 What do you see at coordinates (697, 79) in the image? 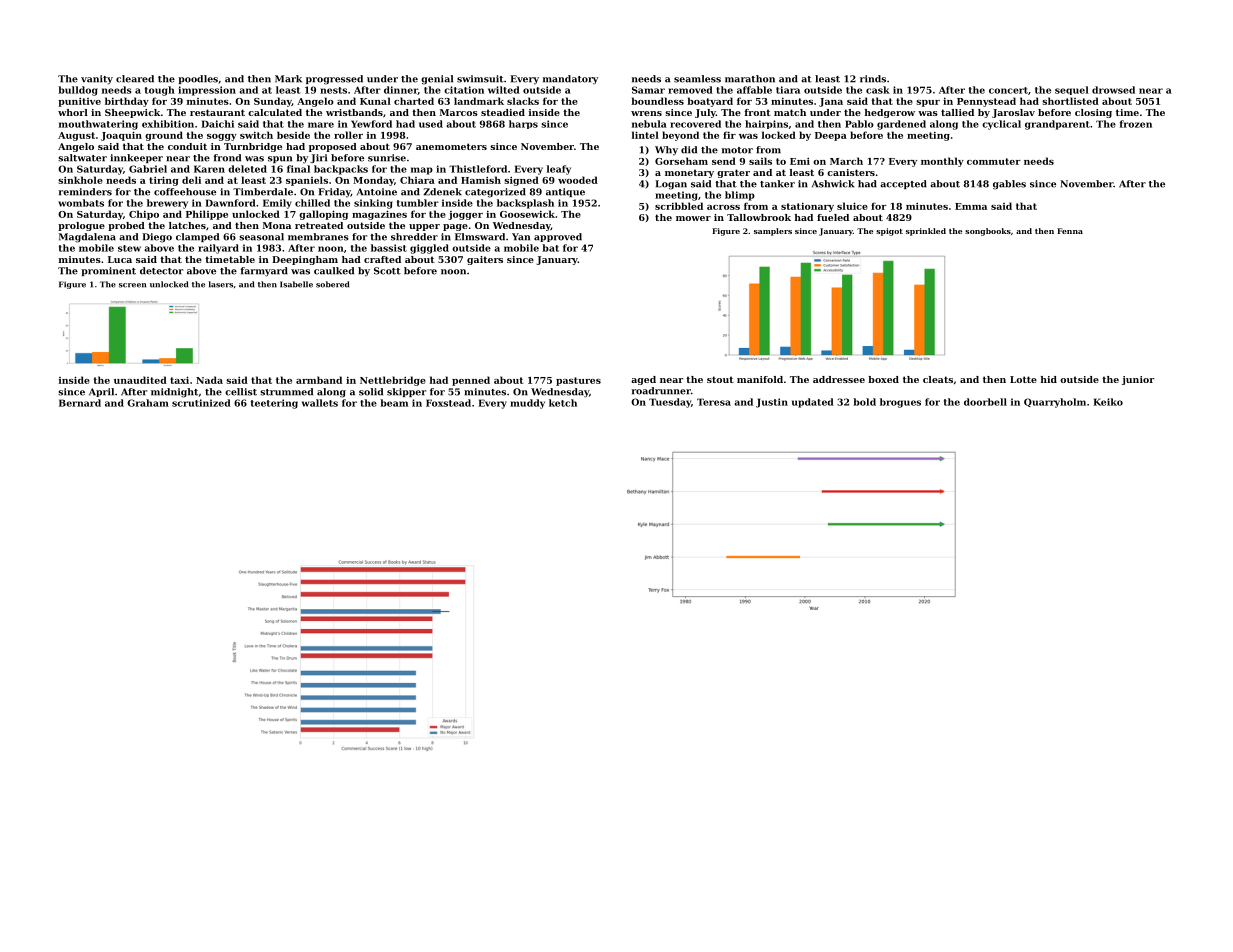
I see `seamless` at bounding box center [697, 79].
